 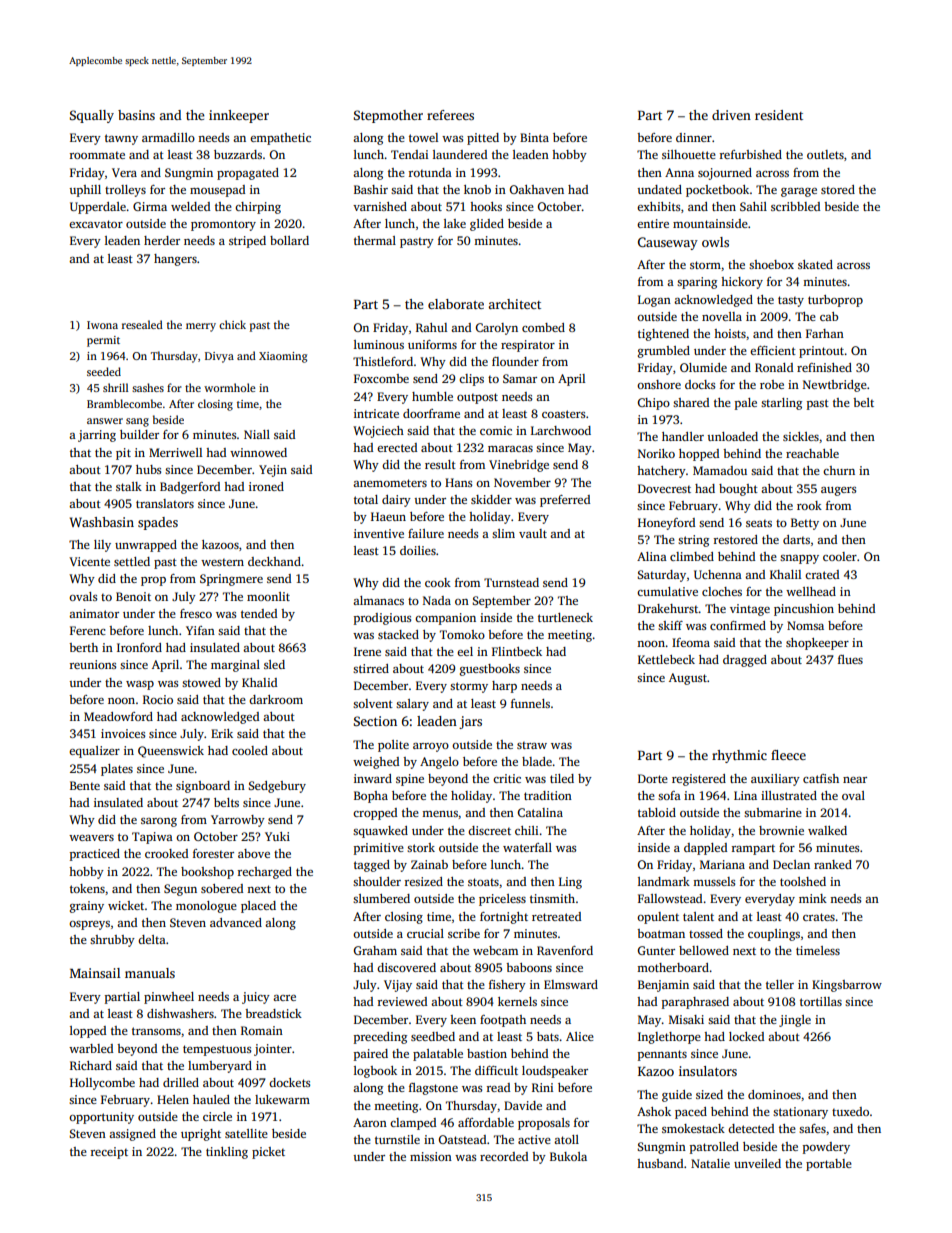 What do you see at coordinates (196, 613) in the image?
I see `fresco` at bounding box center [196, 613].
